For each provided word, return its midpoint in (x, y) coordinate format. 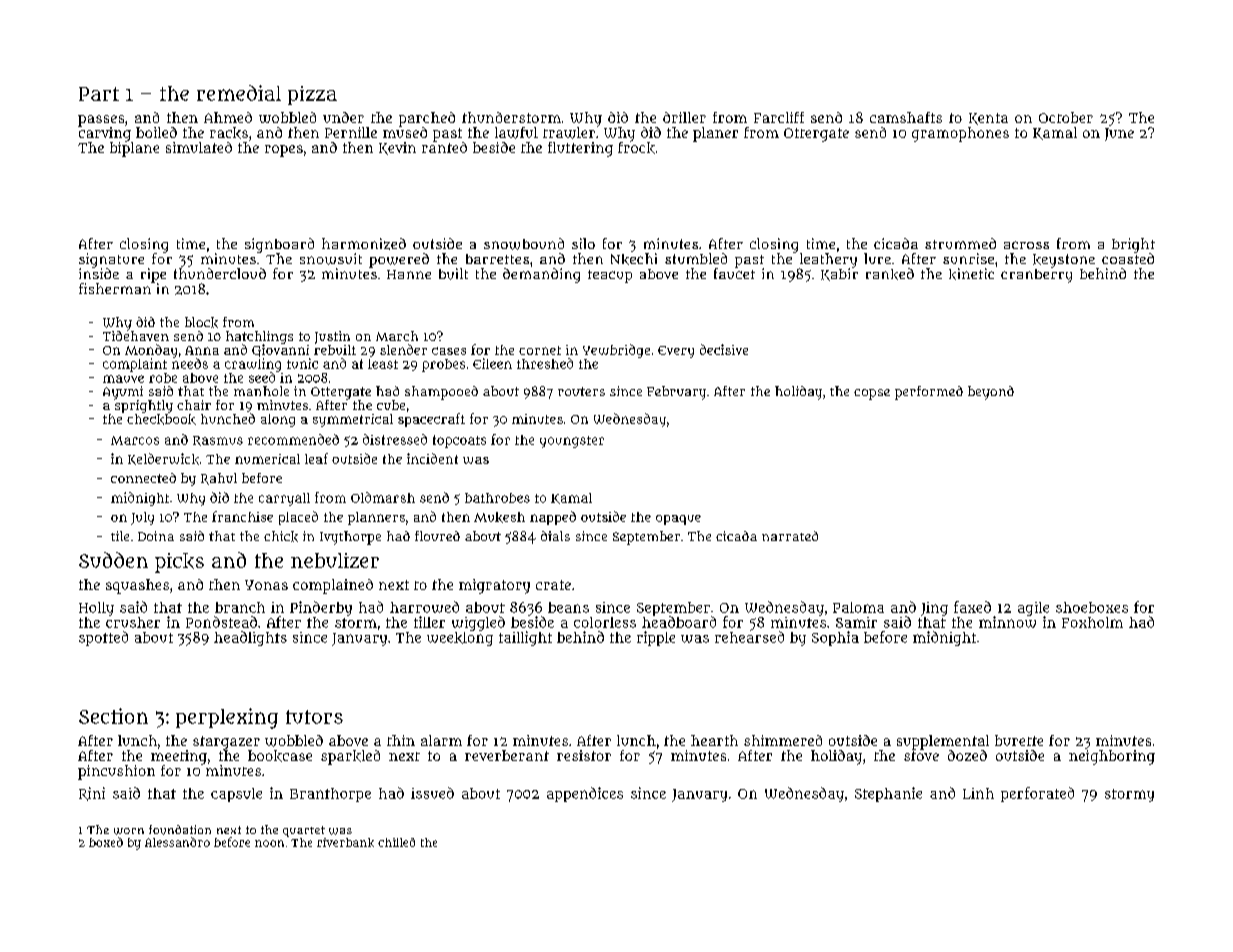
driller (684, 117)
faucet (734, 273)
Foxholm (1092, 622)
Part (99, 94)
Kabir (839, 274)
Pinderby (321, 608)
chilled (396, 842)
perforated (1037, 794)
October (1066, 117)
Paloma (858, 607)
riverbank (345, 842)
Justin (332, 337)
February (676, 393)
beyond (991, 393)
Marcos (135, 440)
